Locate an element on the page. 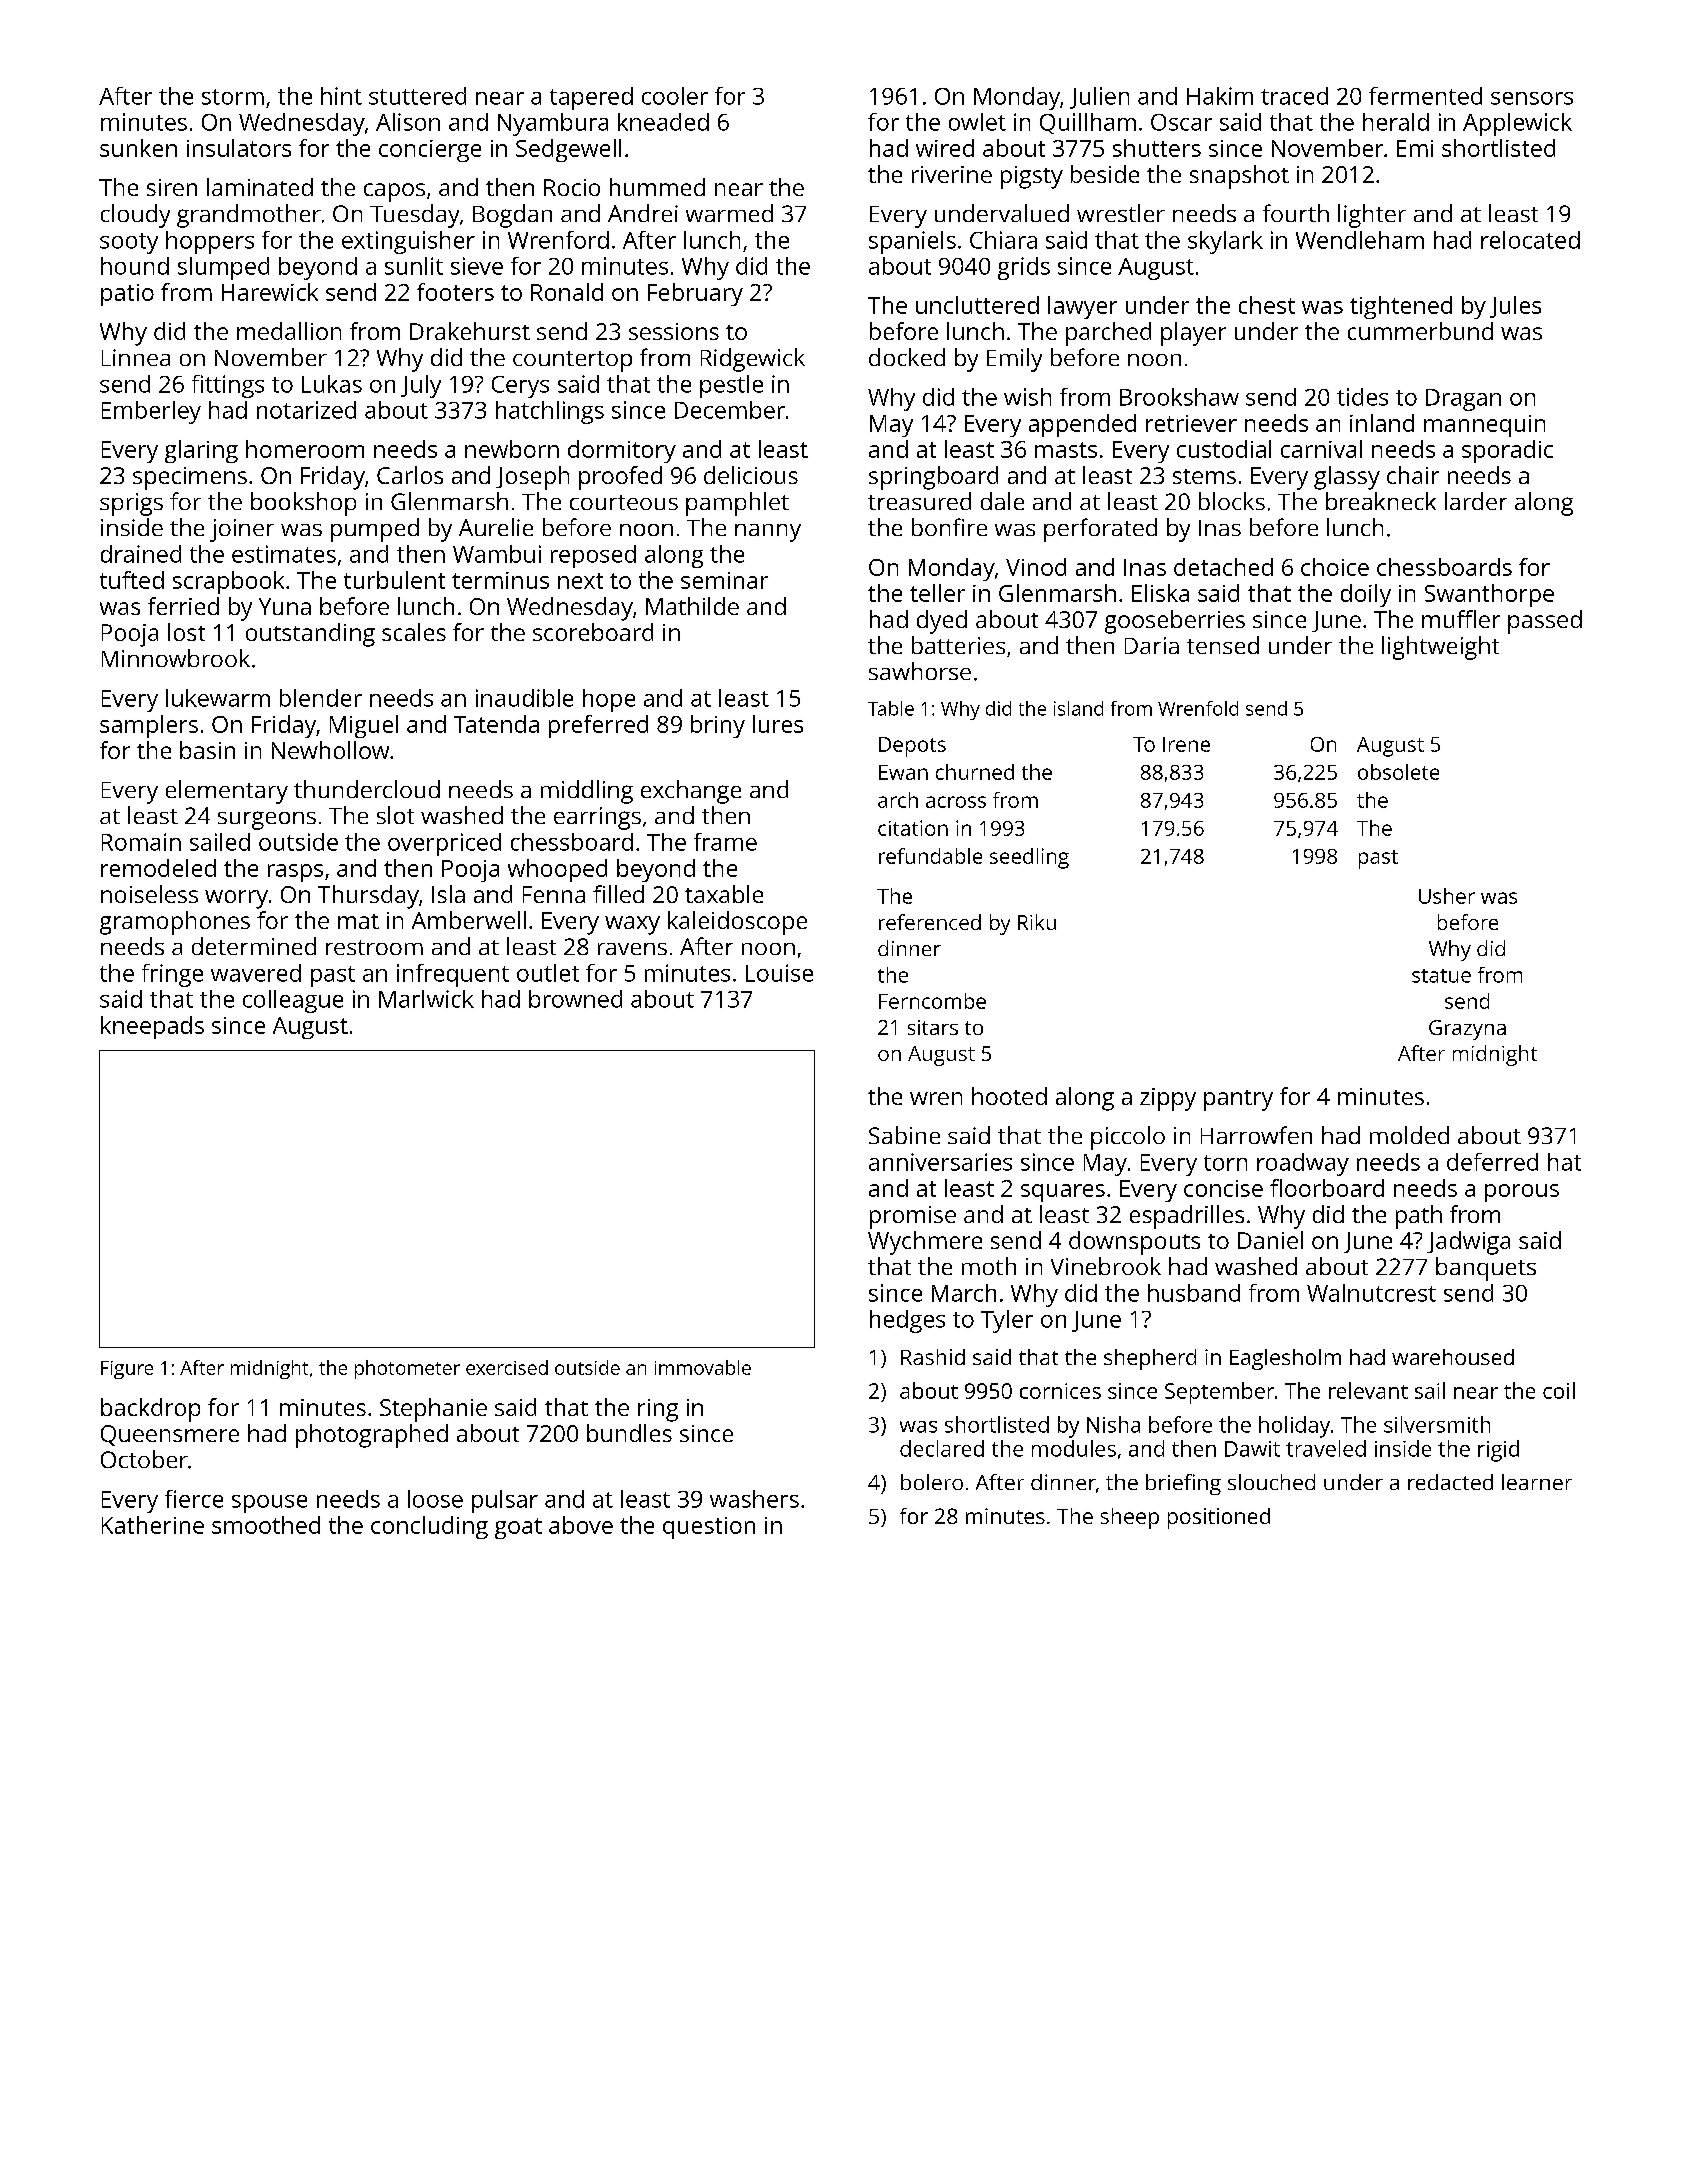  browned is located at coordinates (575, 999).
